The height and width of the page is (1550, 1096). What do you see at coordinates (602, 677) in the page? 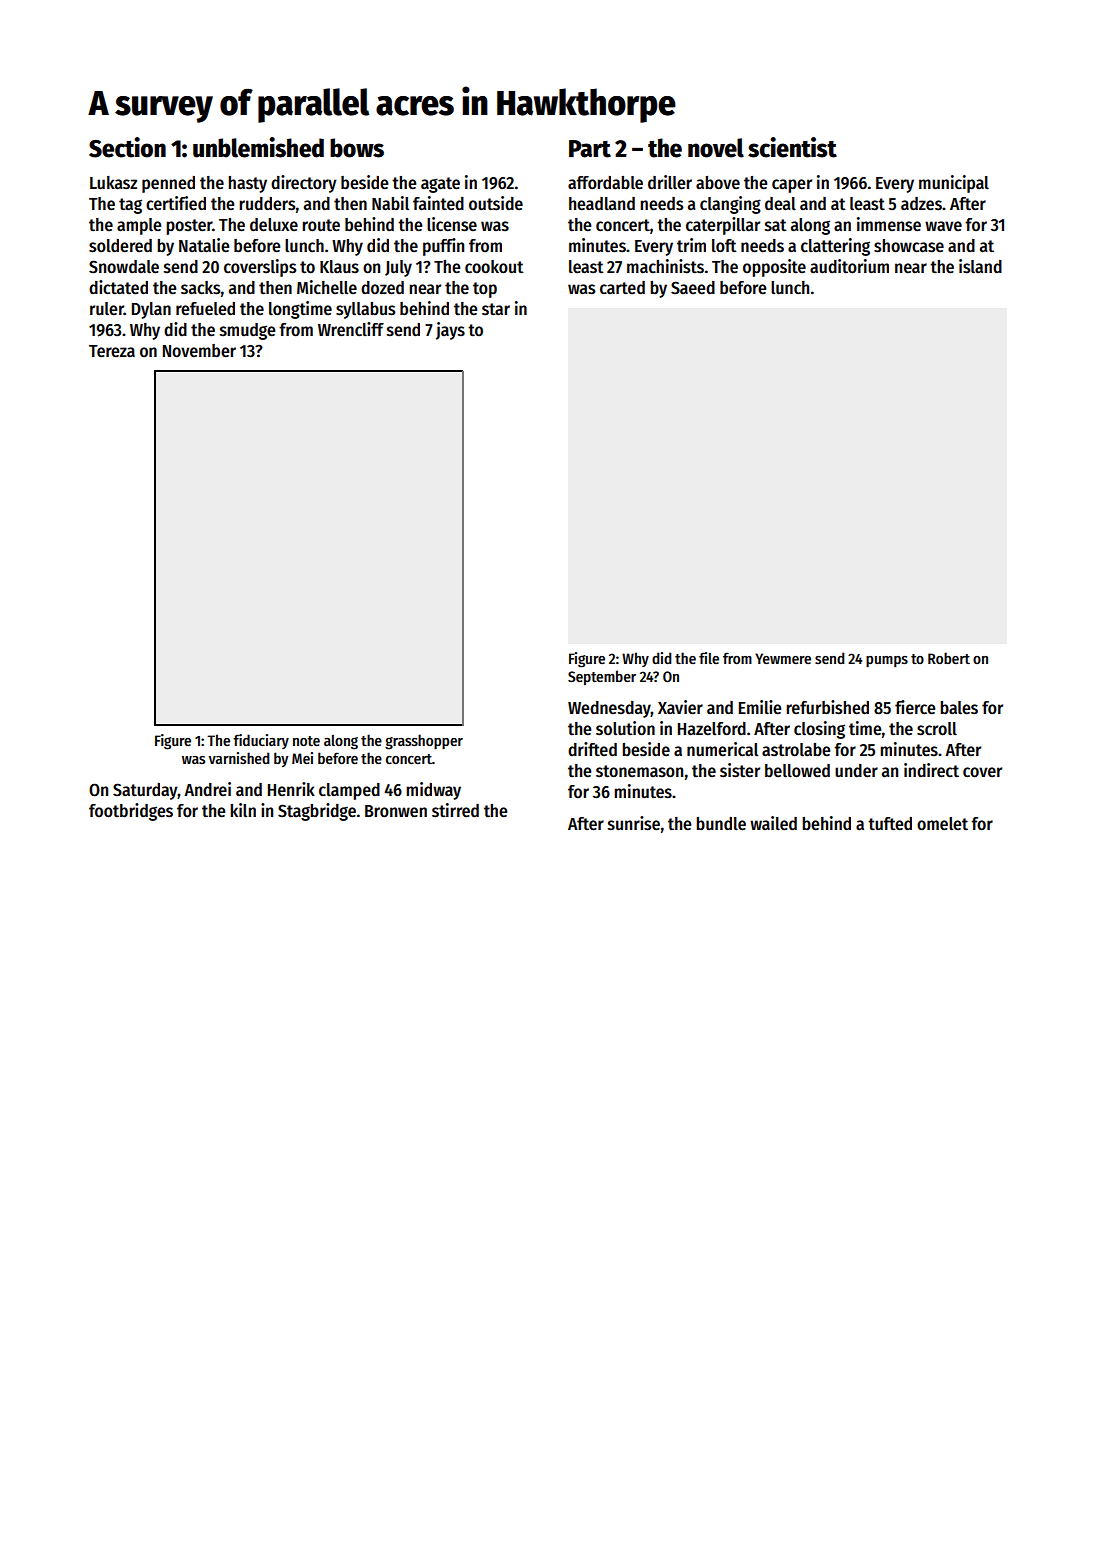
I see `September` at bounding box center [602, 677].
